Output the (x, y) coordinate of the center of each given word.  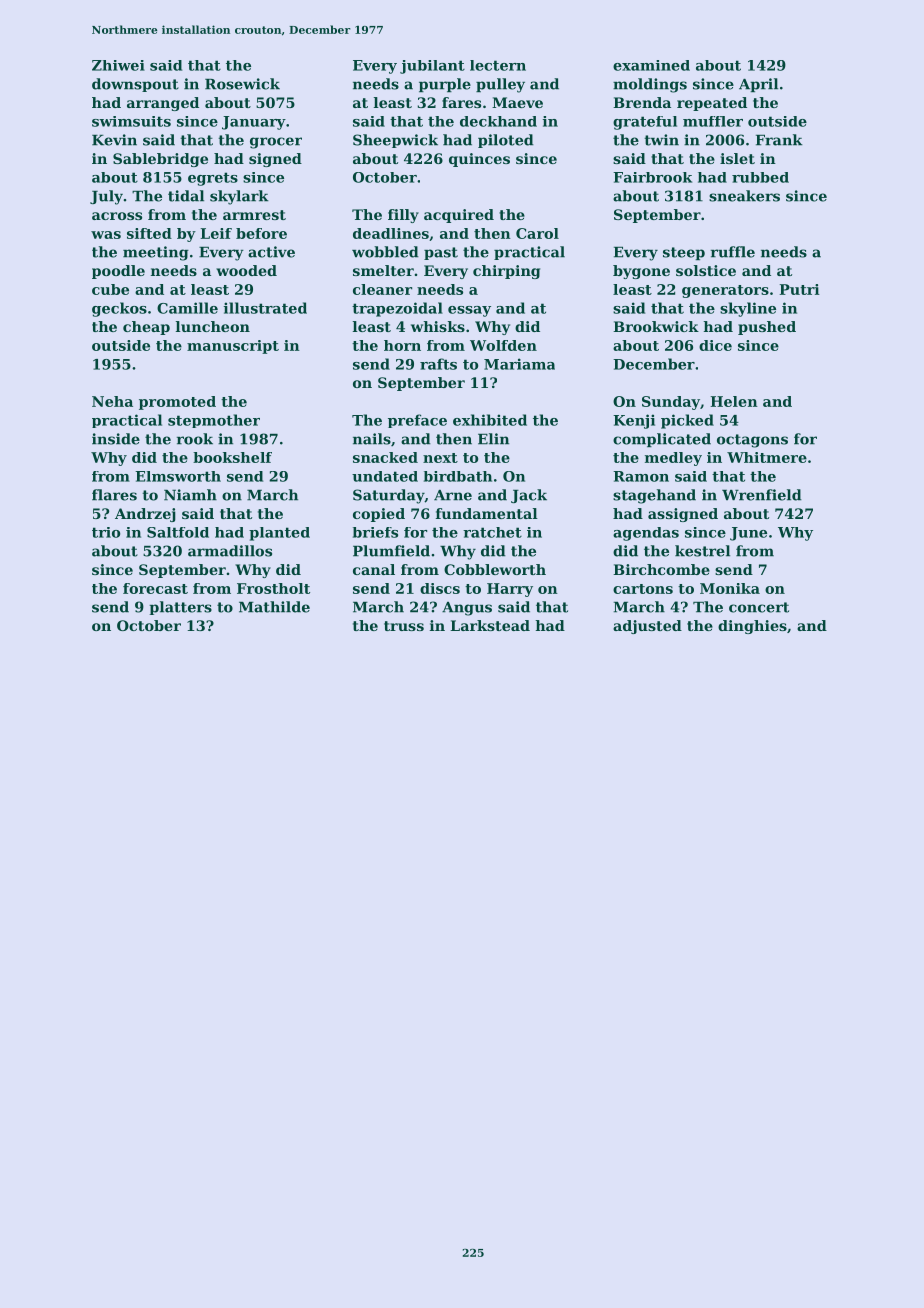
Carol (537, 233)
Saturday (389, 496)
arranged (163, 104)
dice (715, 345)
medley (673, 459)
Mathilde (274, 607)
